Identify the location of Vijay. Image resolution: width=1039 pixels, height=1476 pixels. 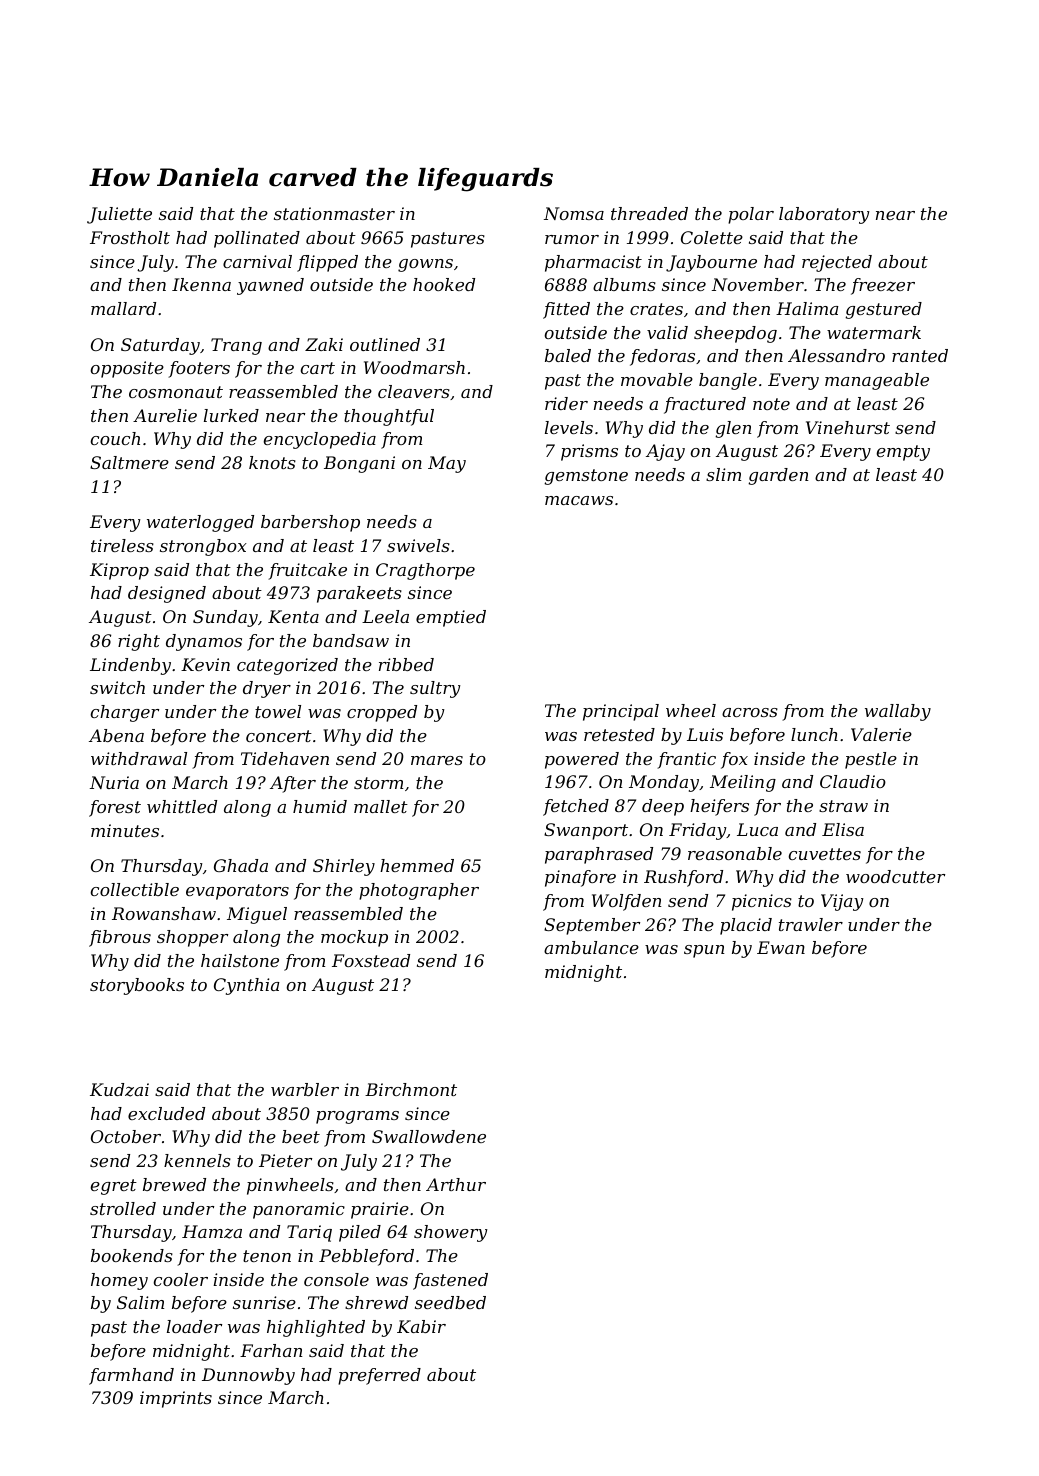
(842, 902).
